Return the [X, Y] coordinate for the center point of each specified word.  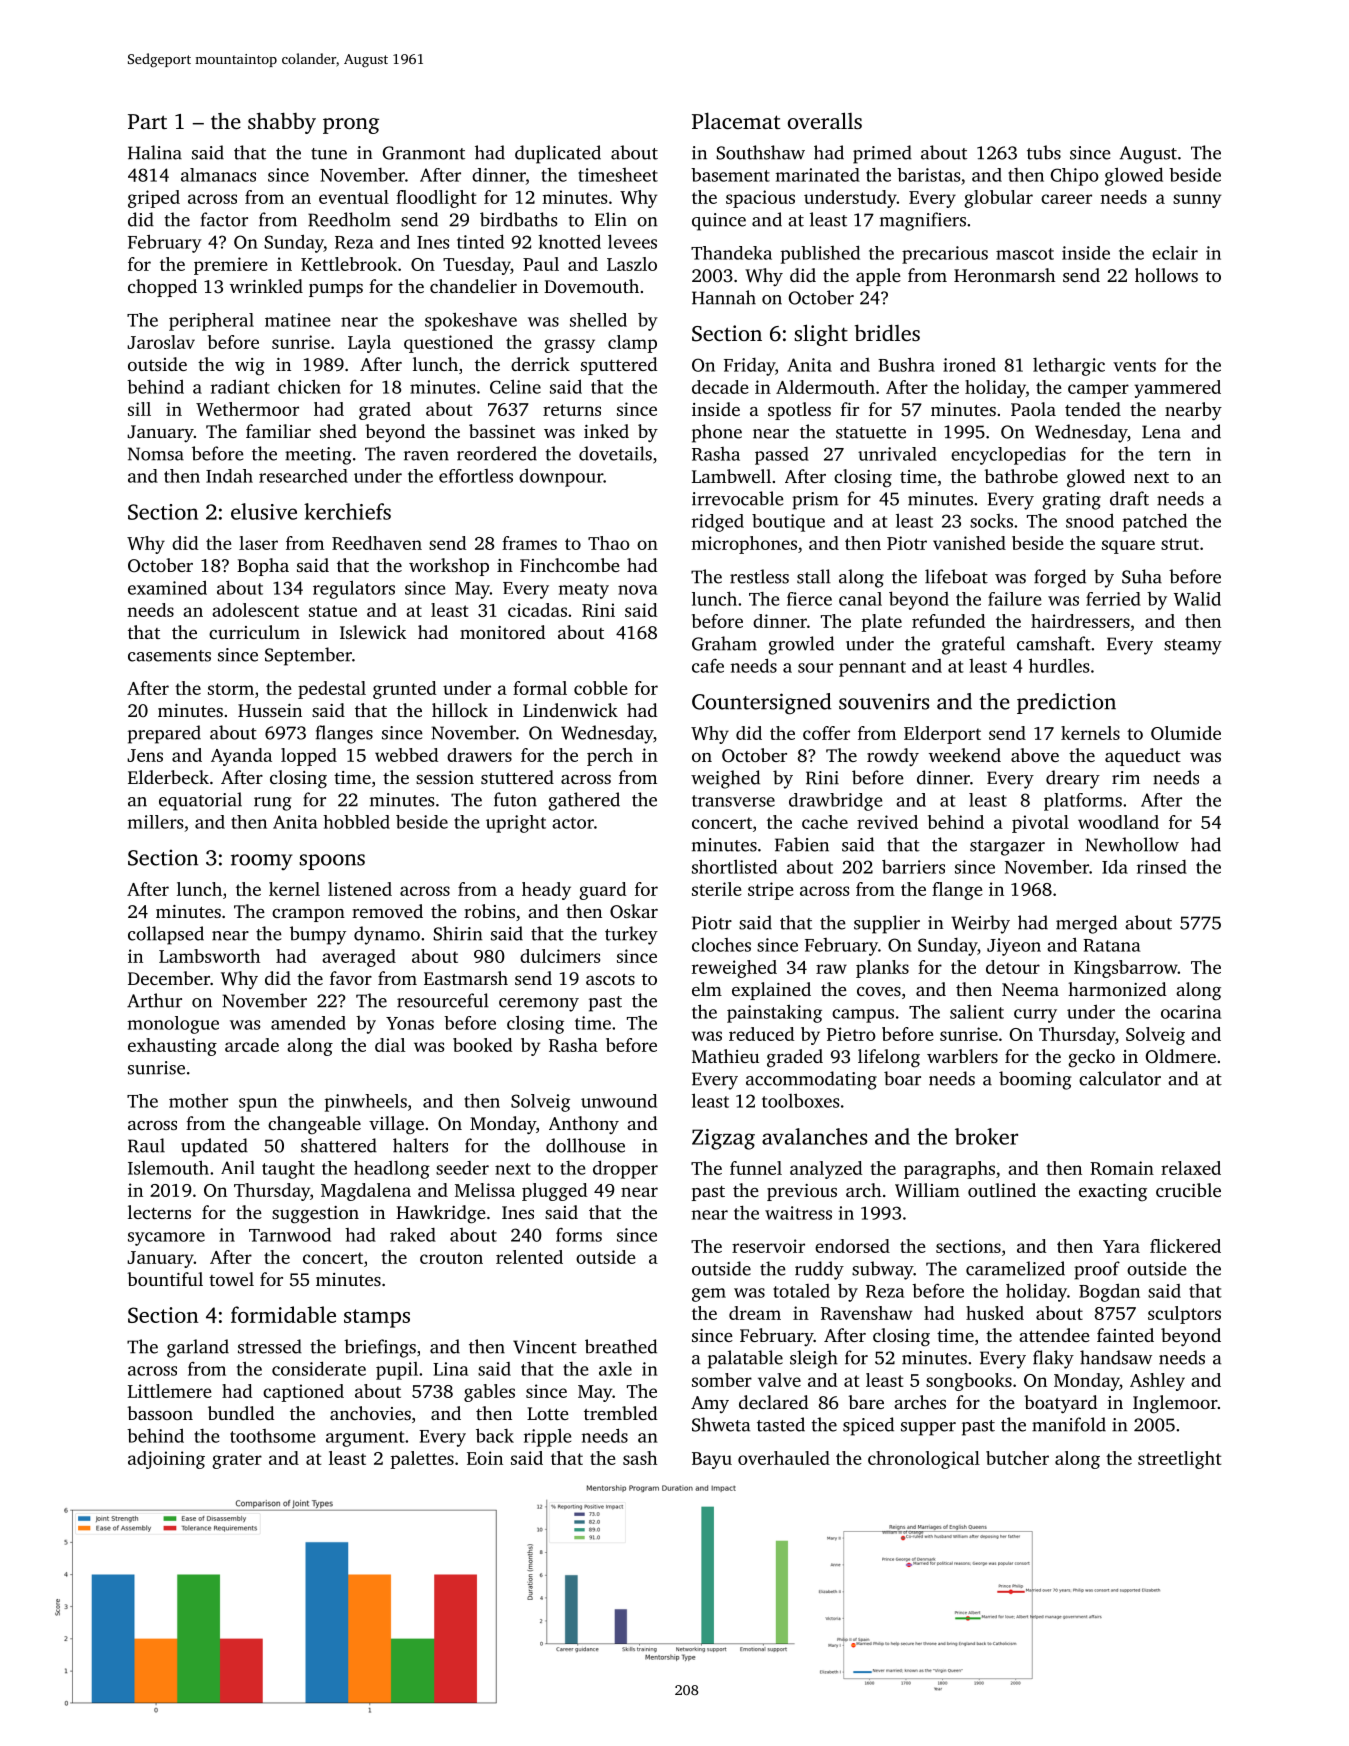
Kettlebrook [349, 264]
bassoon [160, 1413]
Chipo [1074, 177]
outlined [1002, 1190]
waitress [798, 1213]
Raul [146, 1145]
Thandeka [731, 253]
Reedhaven [377, 543]
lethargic [1069, 366]
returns [572, 410]
